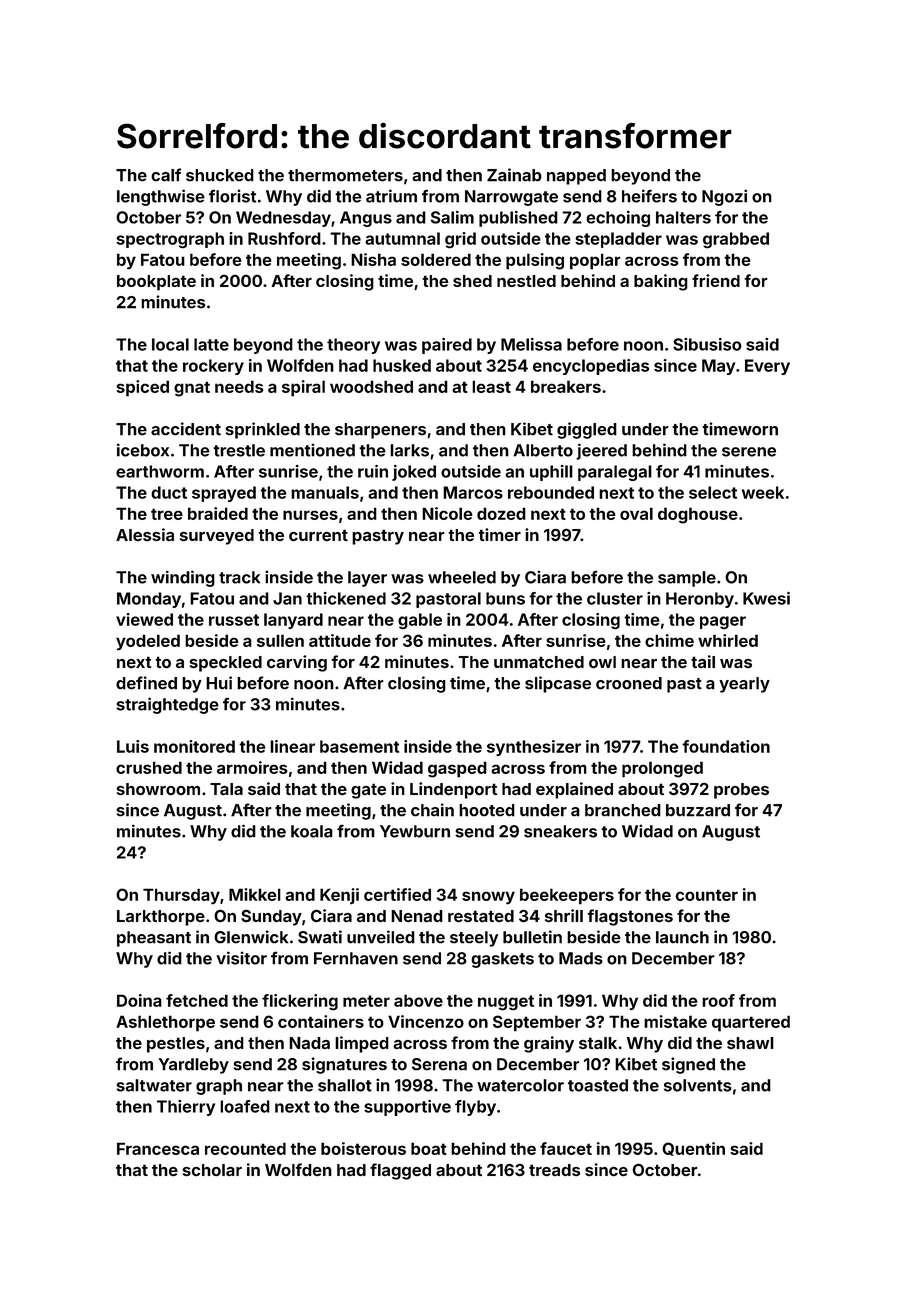 This screenshot has height=1316, width=908. What do you see at coordinates (591, 367) in the screenshot?
I see `encyclopedias` at bounding box center [591, 367].
